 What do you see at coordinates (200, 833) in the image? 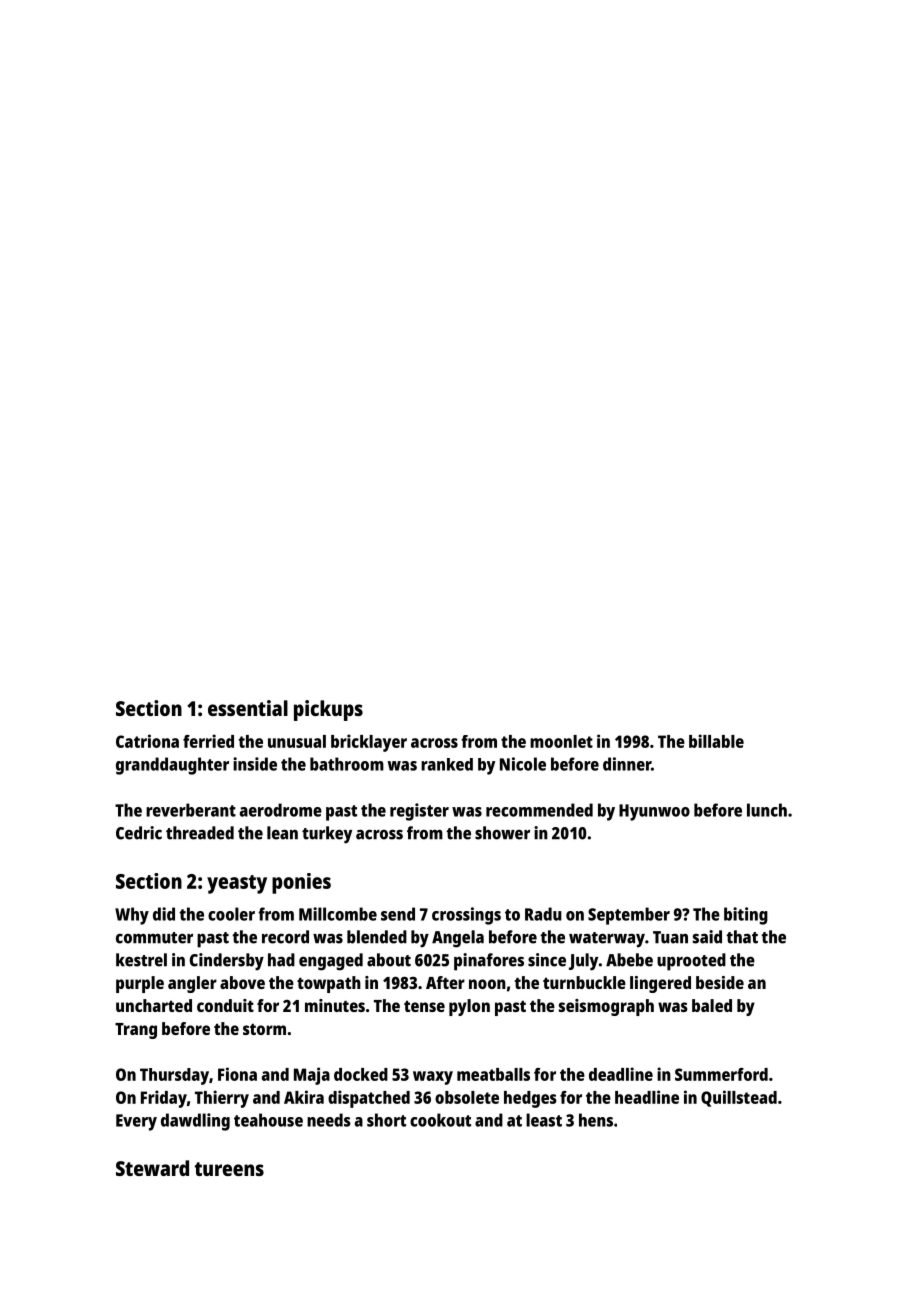
I see `threaded` at bounding box center [200, 833].
